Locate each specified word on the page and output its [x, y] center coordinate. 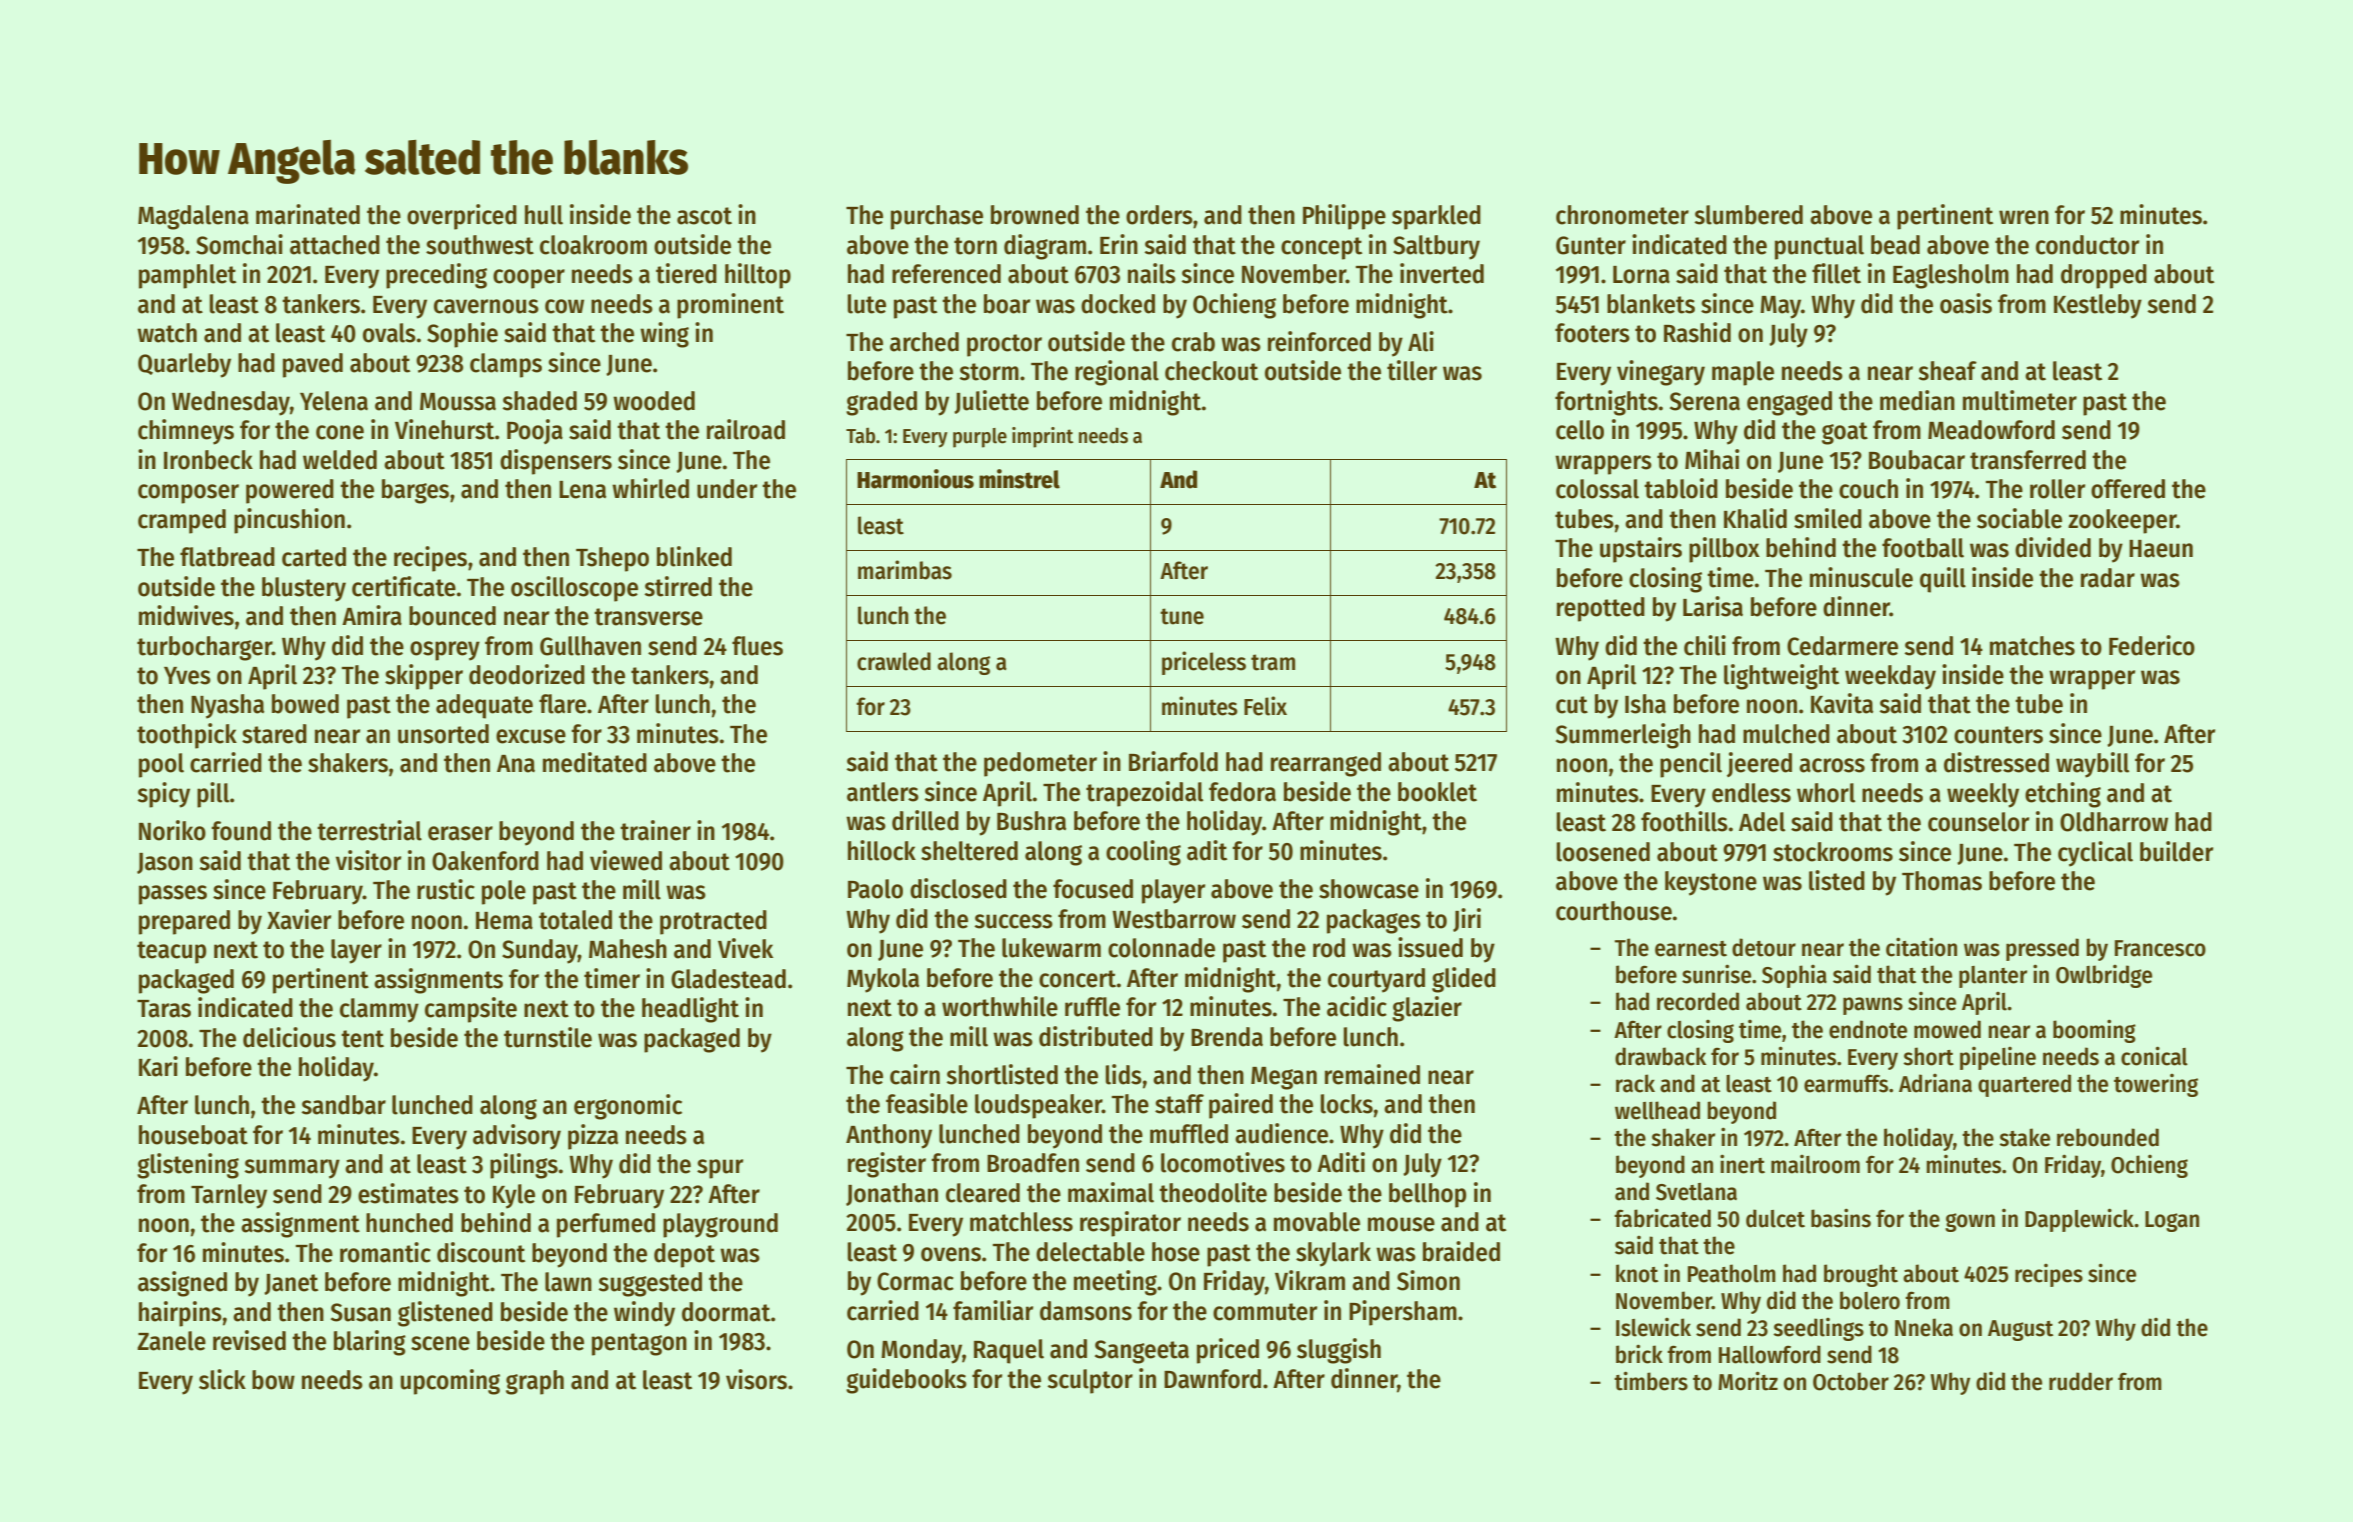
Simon [1428, 1280]
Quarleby [184, 365]
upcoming [450, 1382]
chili [1705, 645]
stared [274, 734]
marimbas [905, 570]
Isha [1645, 704]
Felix [1265, 706]
